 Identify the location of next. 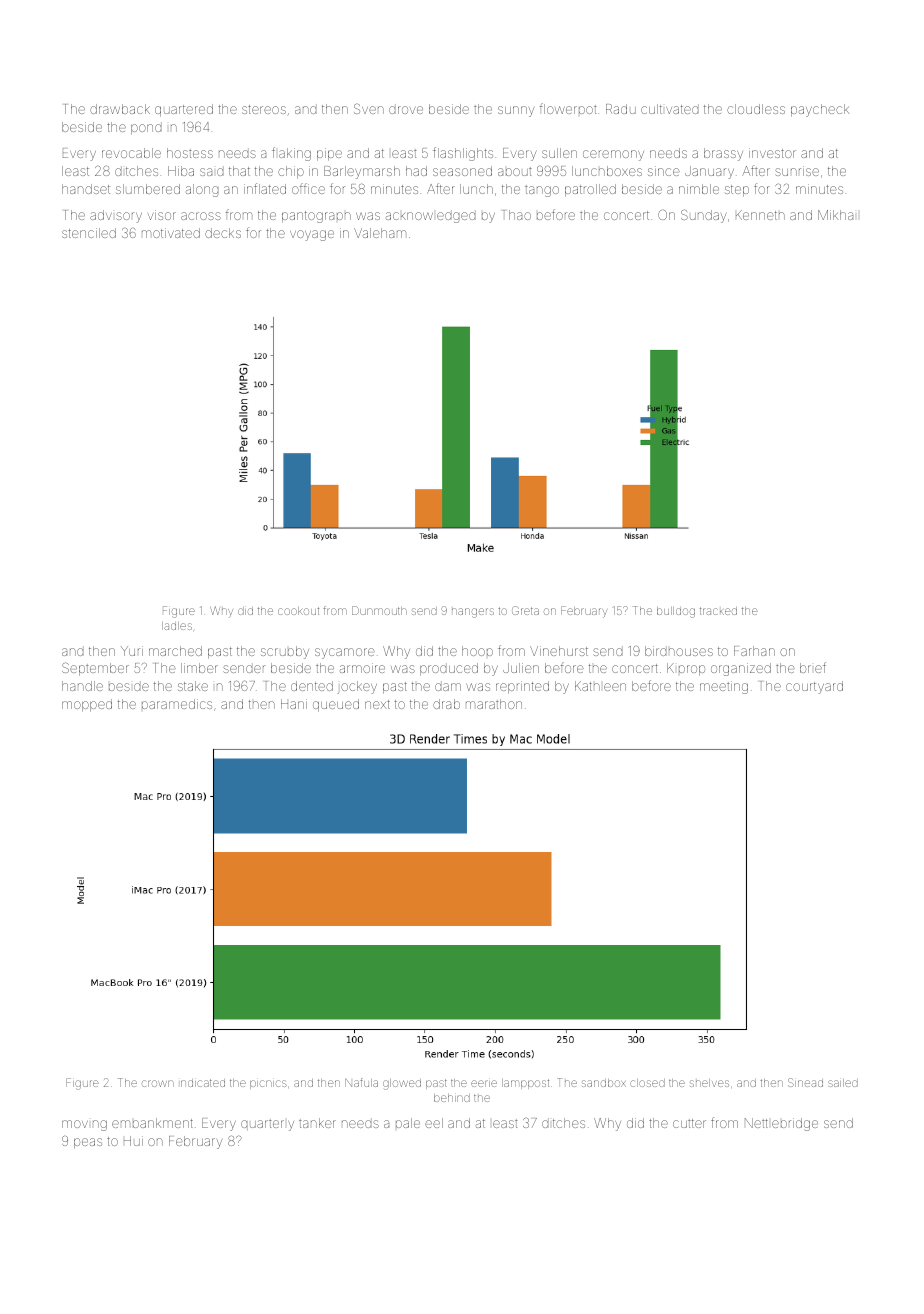
(377, 704).
